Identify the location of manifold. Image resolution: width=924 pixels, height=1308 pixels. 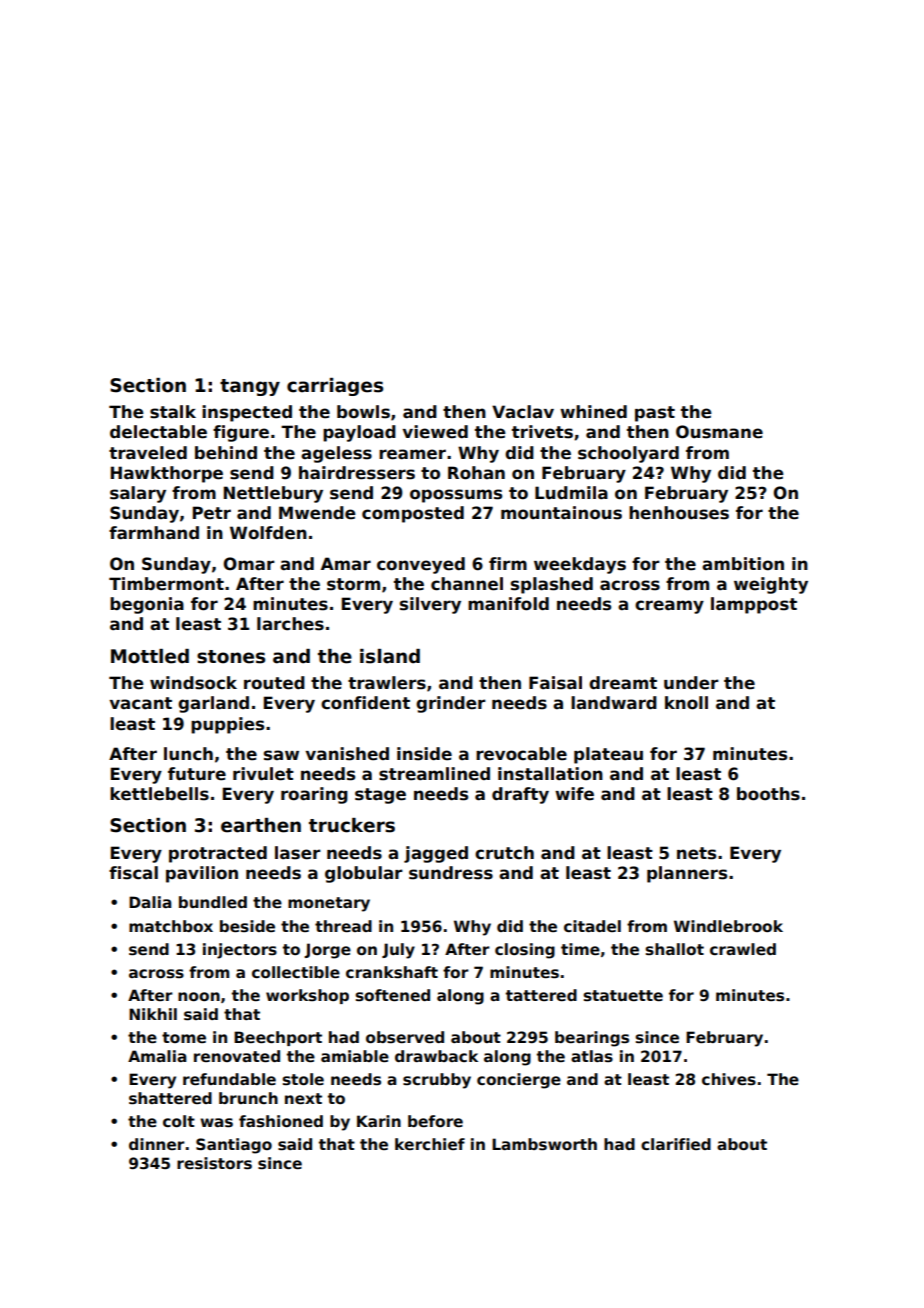
(508, 604).
